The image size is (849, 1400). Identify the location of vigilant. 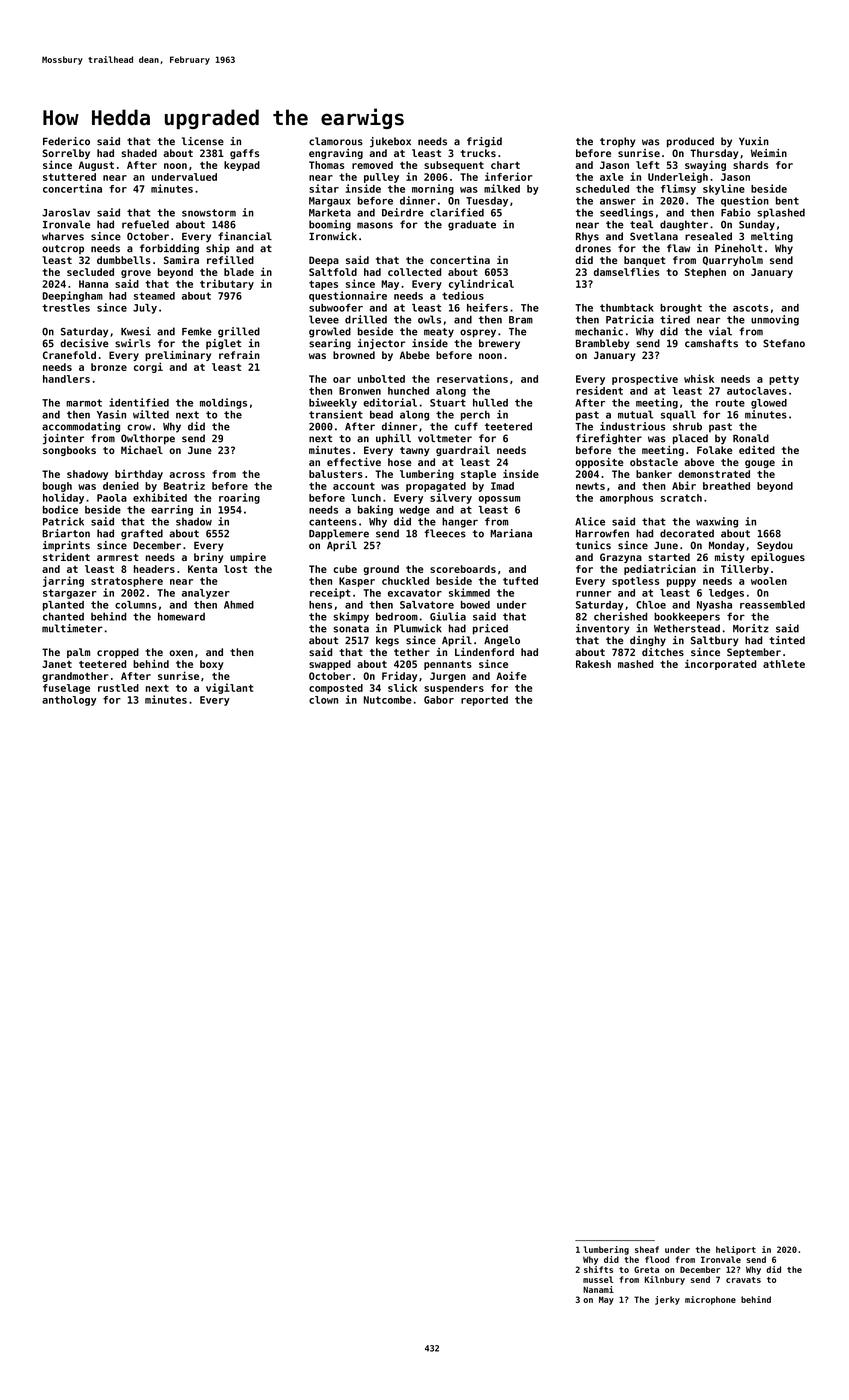
(229, 688).
